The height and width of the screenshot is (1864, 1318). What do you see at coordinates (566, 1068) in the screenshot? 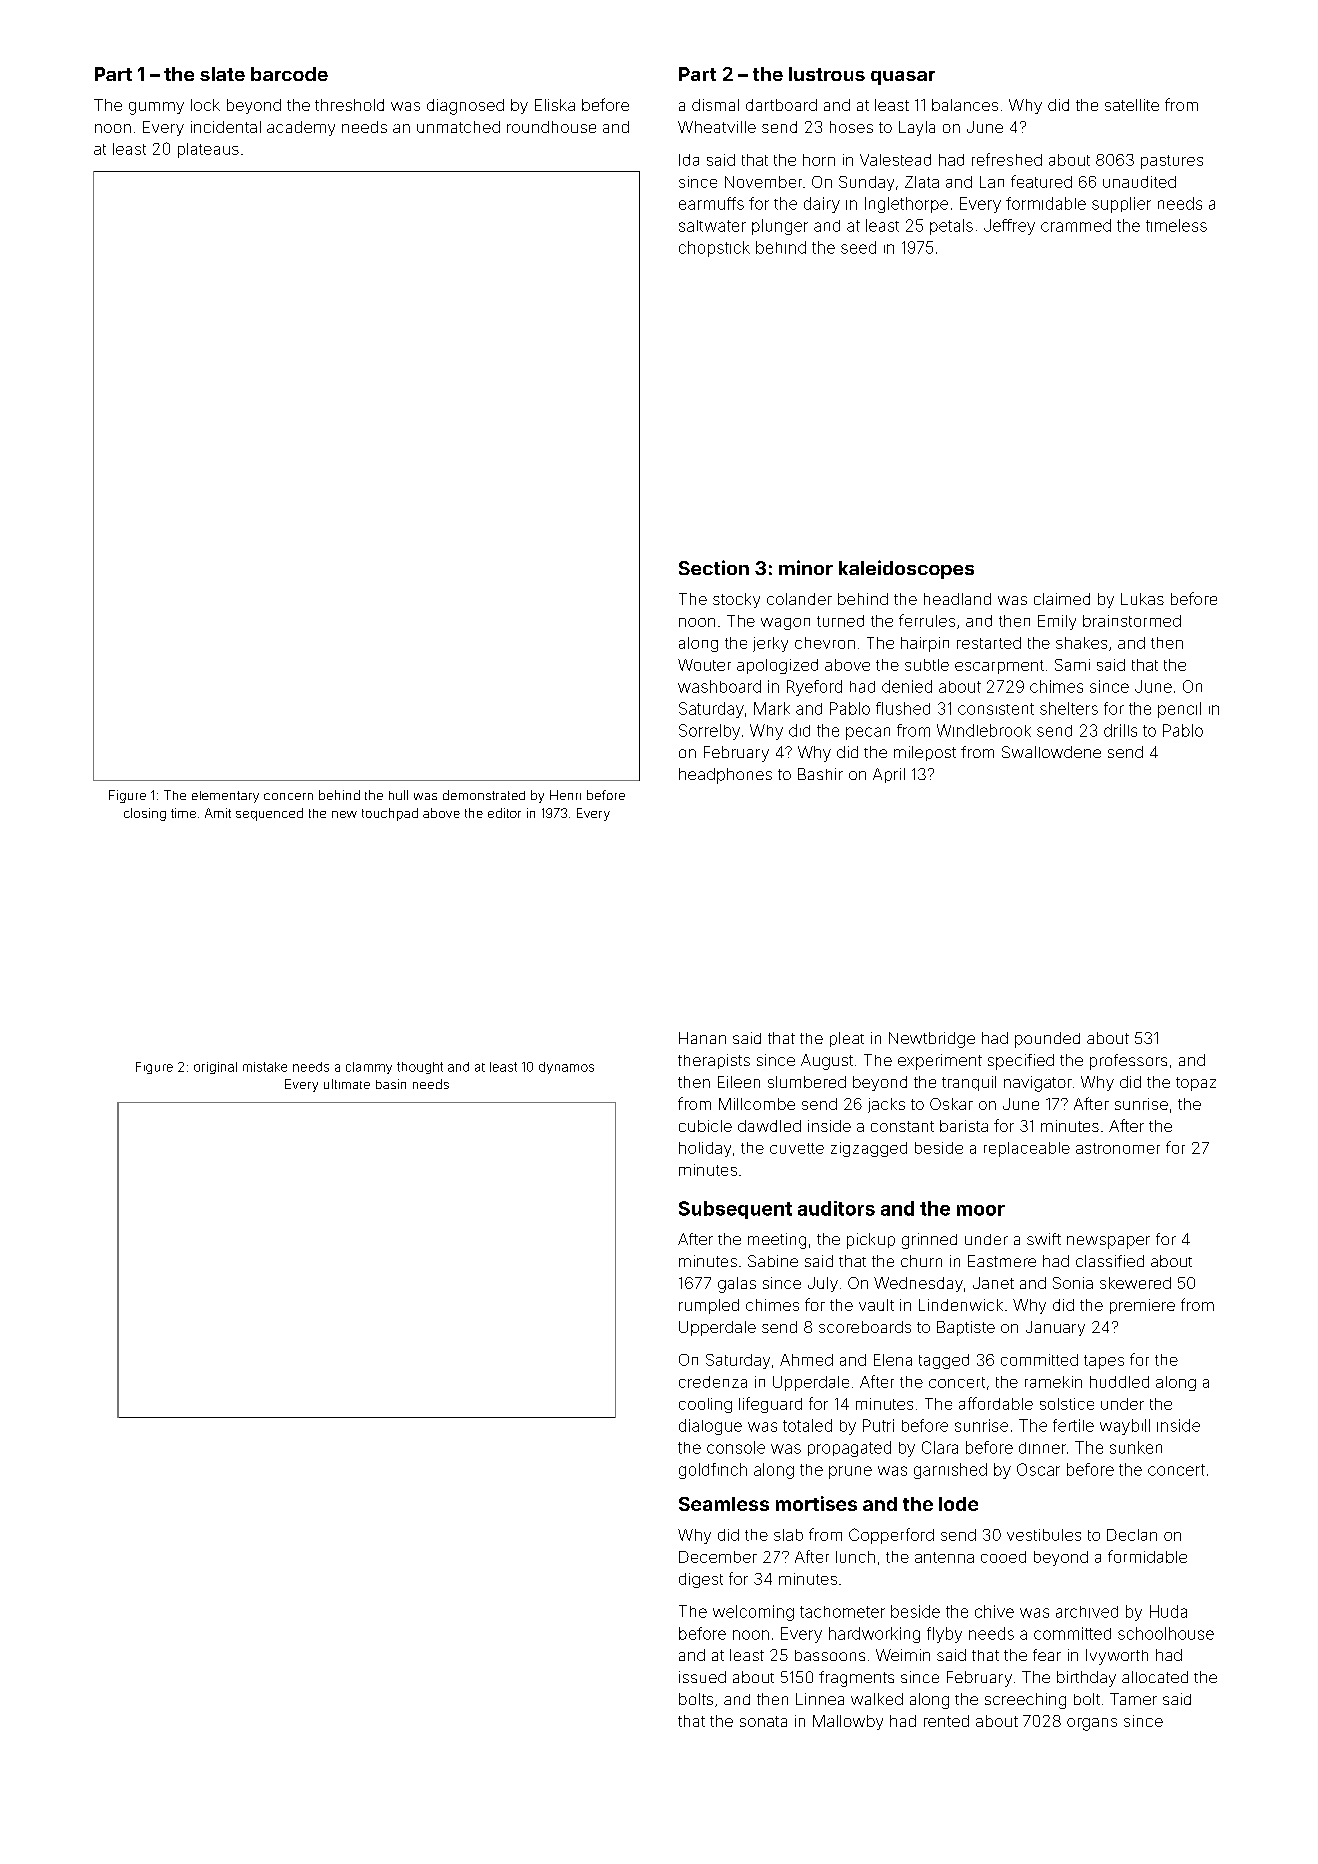
I see `dynamos` at bounding box center [566, 1068].
